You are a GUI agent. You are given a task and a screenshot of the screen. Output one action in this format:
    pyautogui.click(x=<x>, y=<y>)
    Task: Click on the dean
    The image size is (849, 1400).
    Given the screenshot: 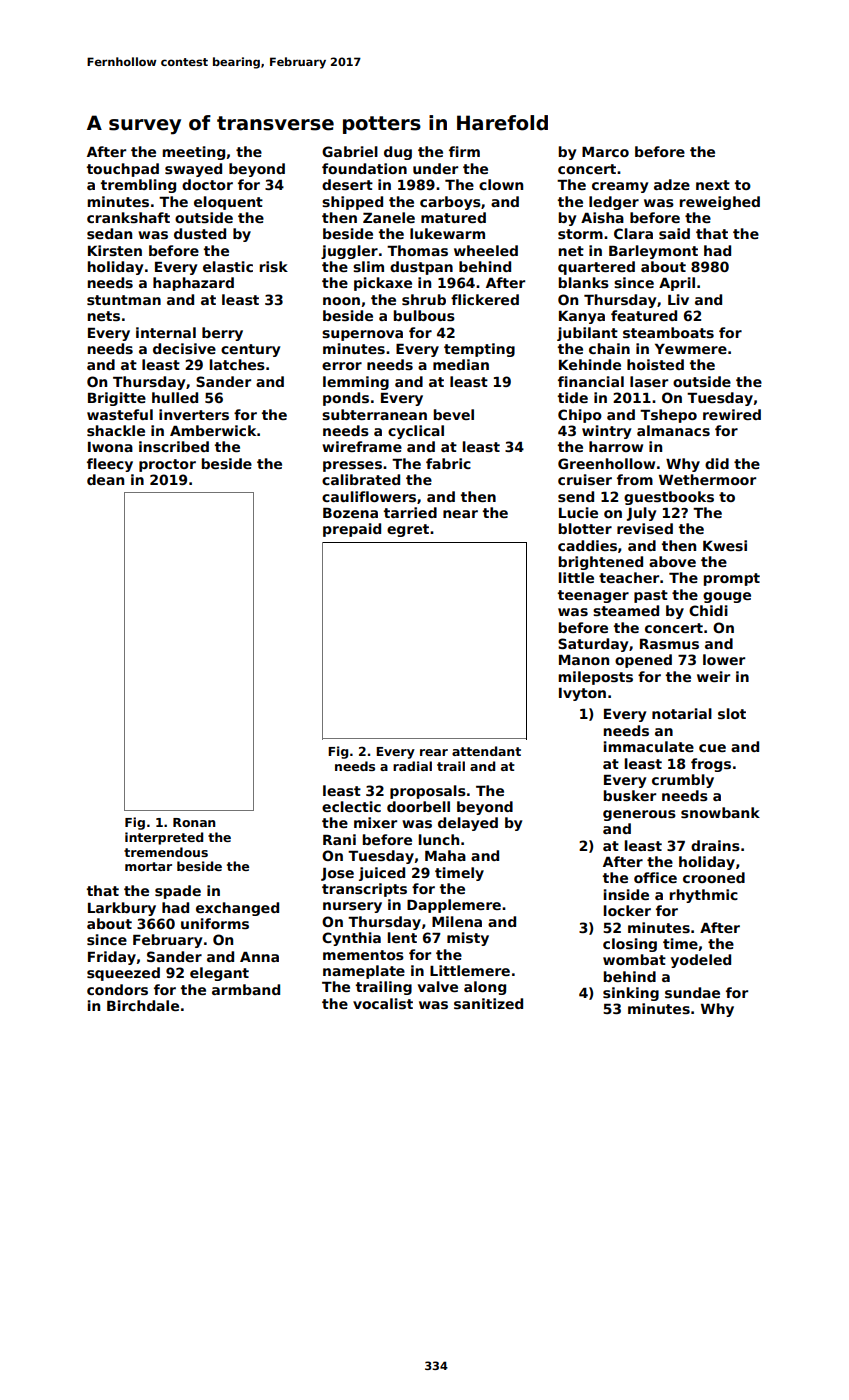 What is the action you would take?
    pyautogui.click(x=105, y=479)
